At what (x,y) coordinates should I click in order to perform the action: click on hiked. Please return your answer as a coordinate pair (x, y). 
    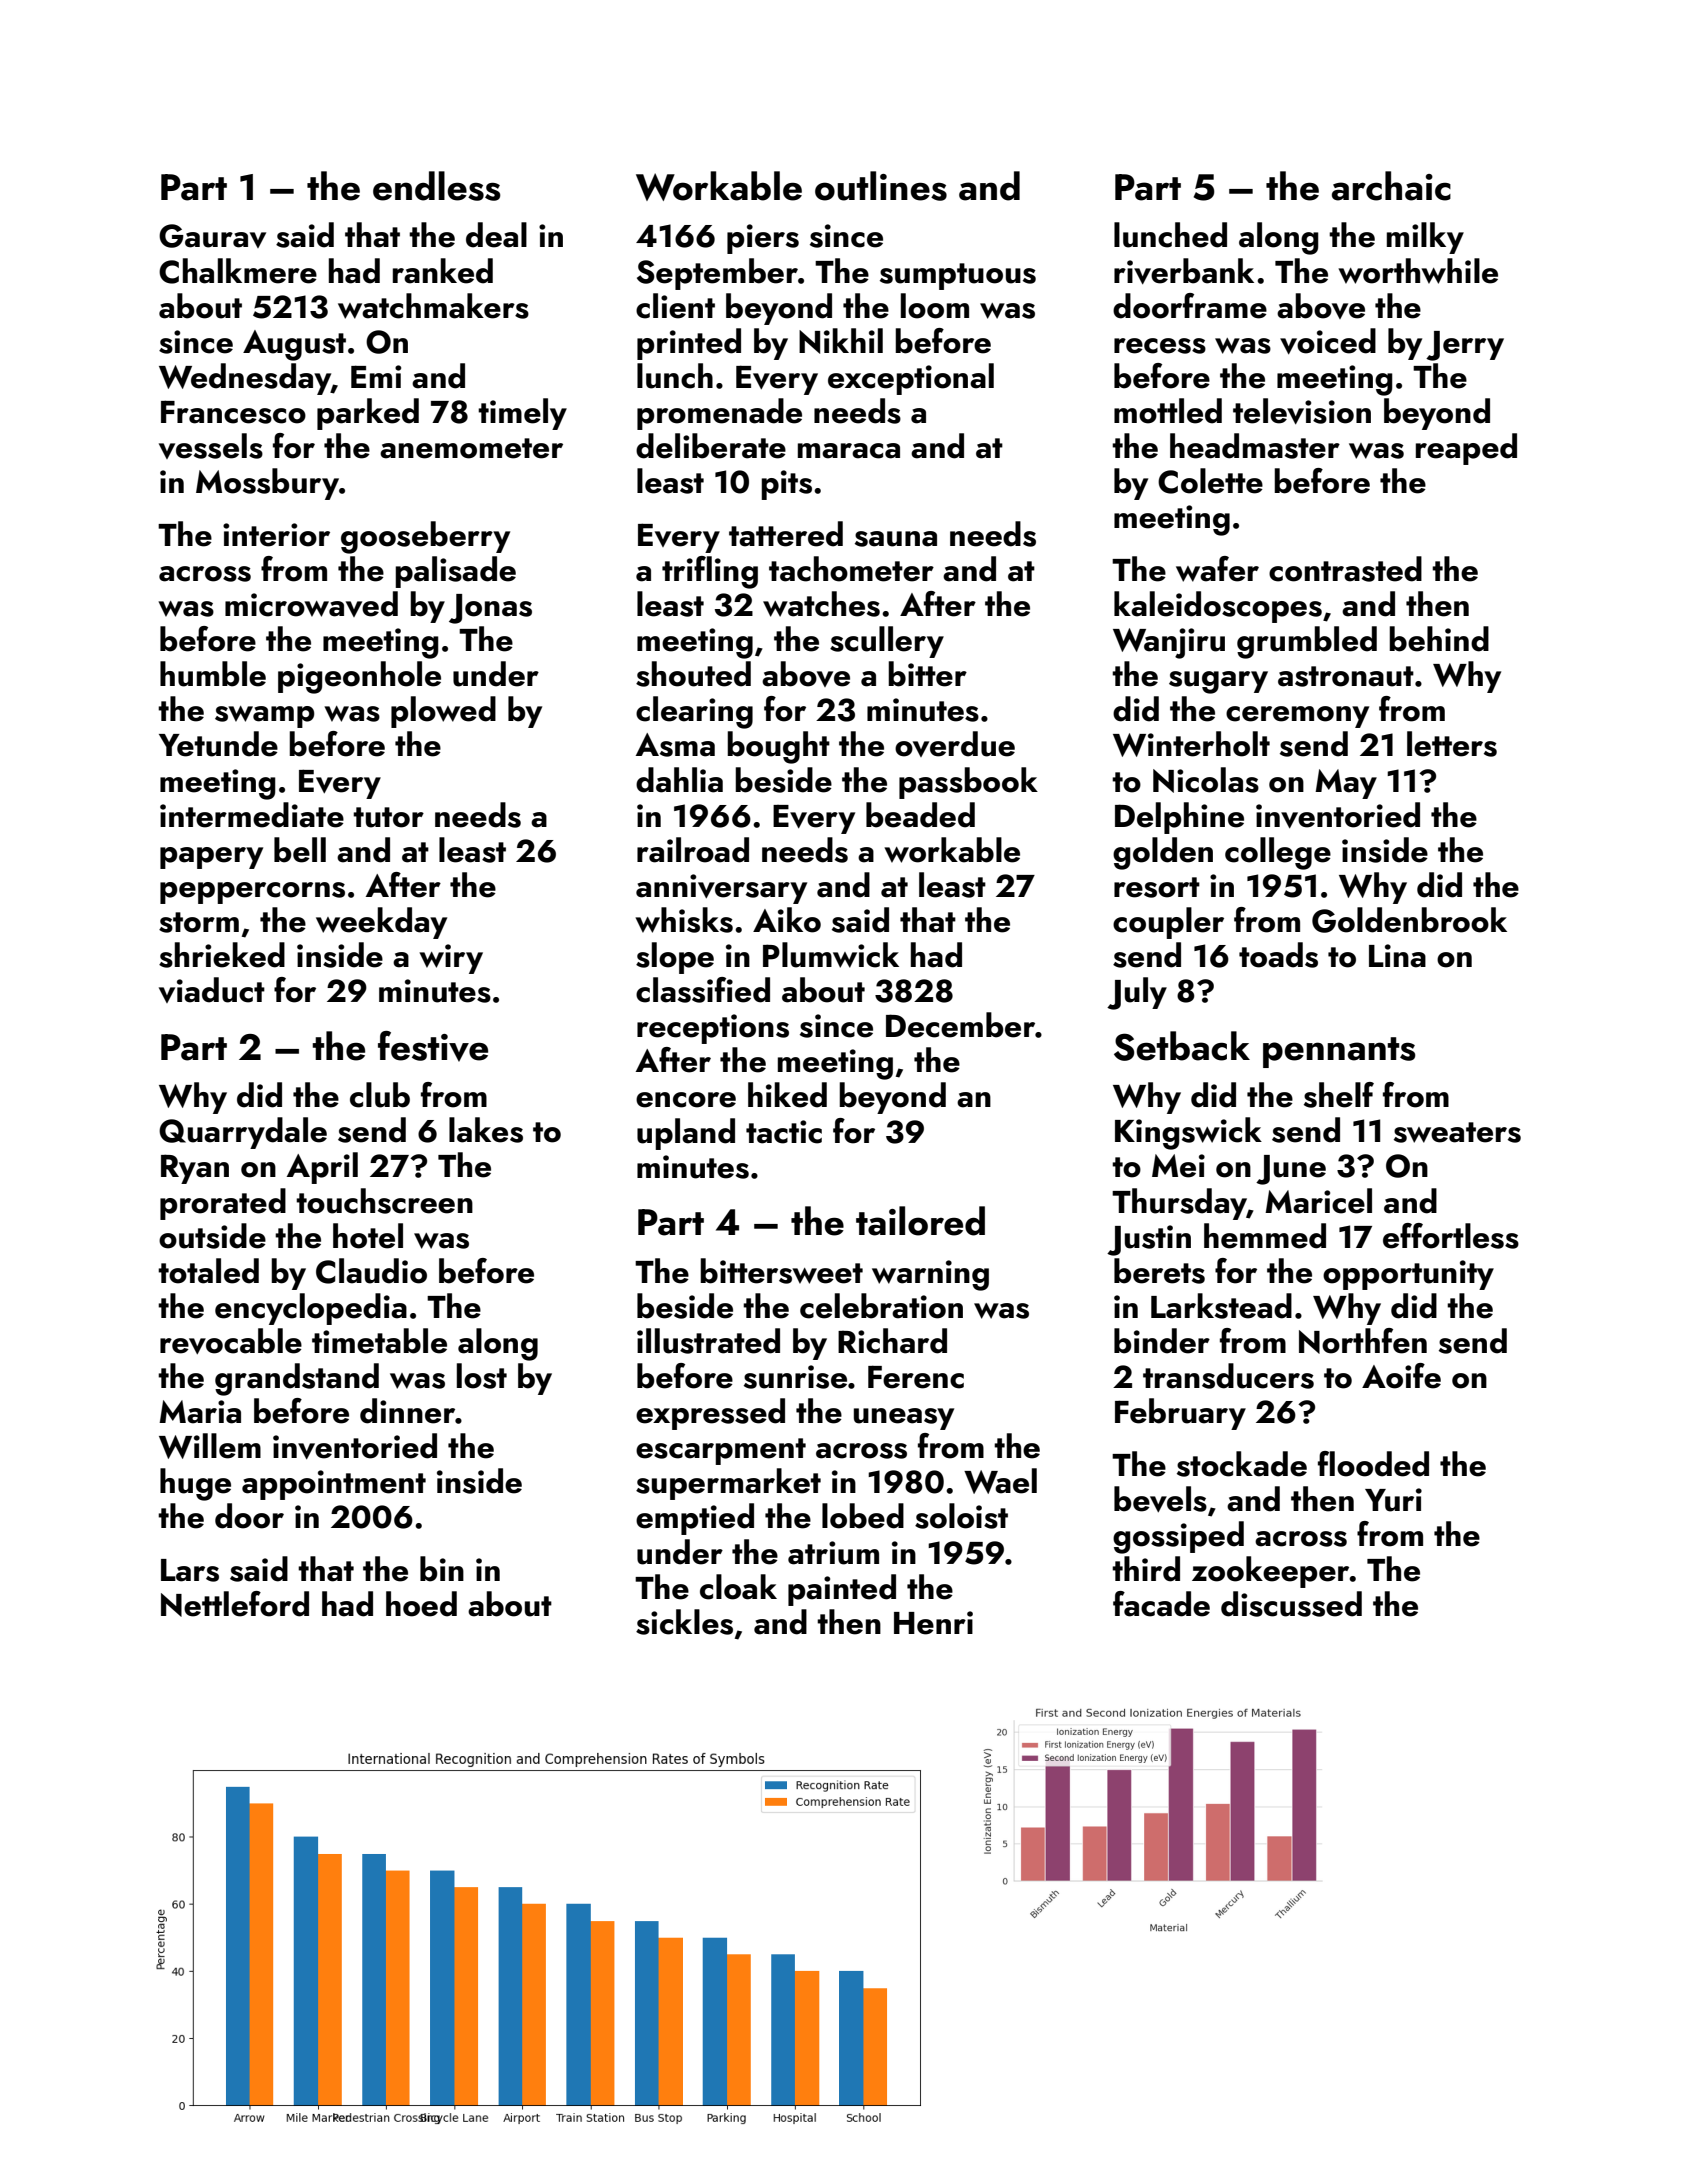
    Looking at the image, I should click on (787, 1095).
